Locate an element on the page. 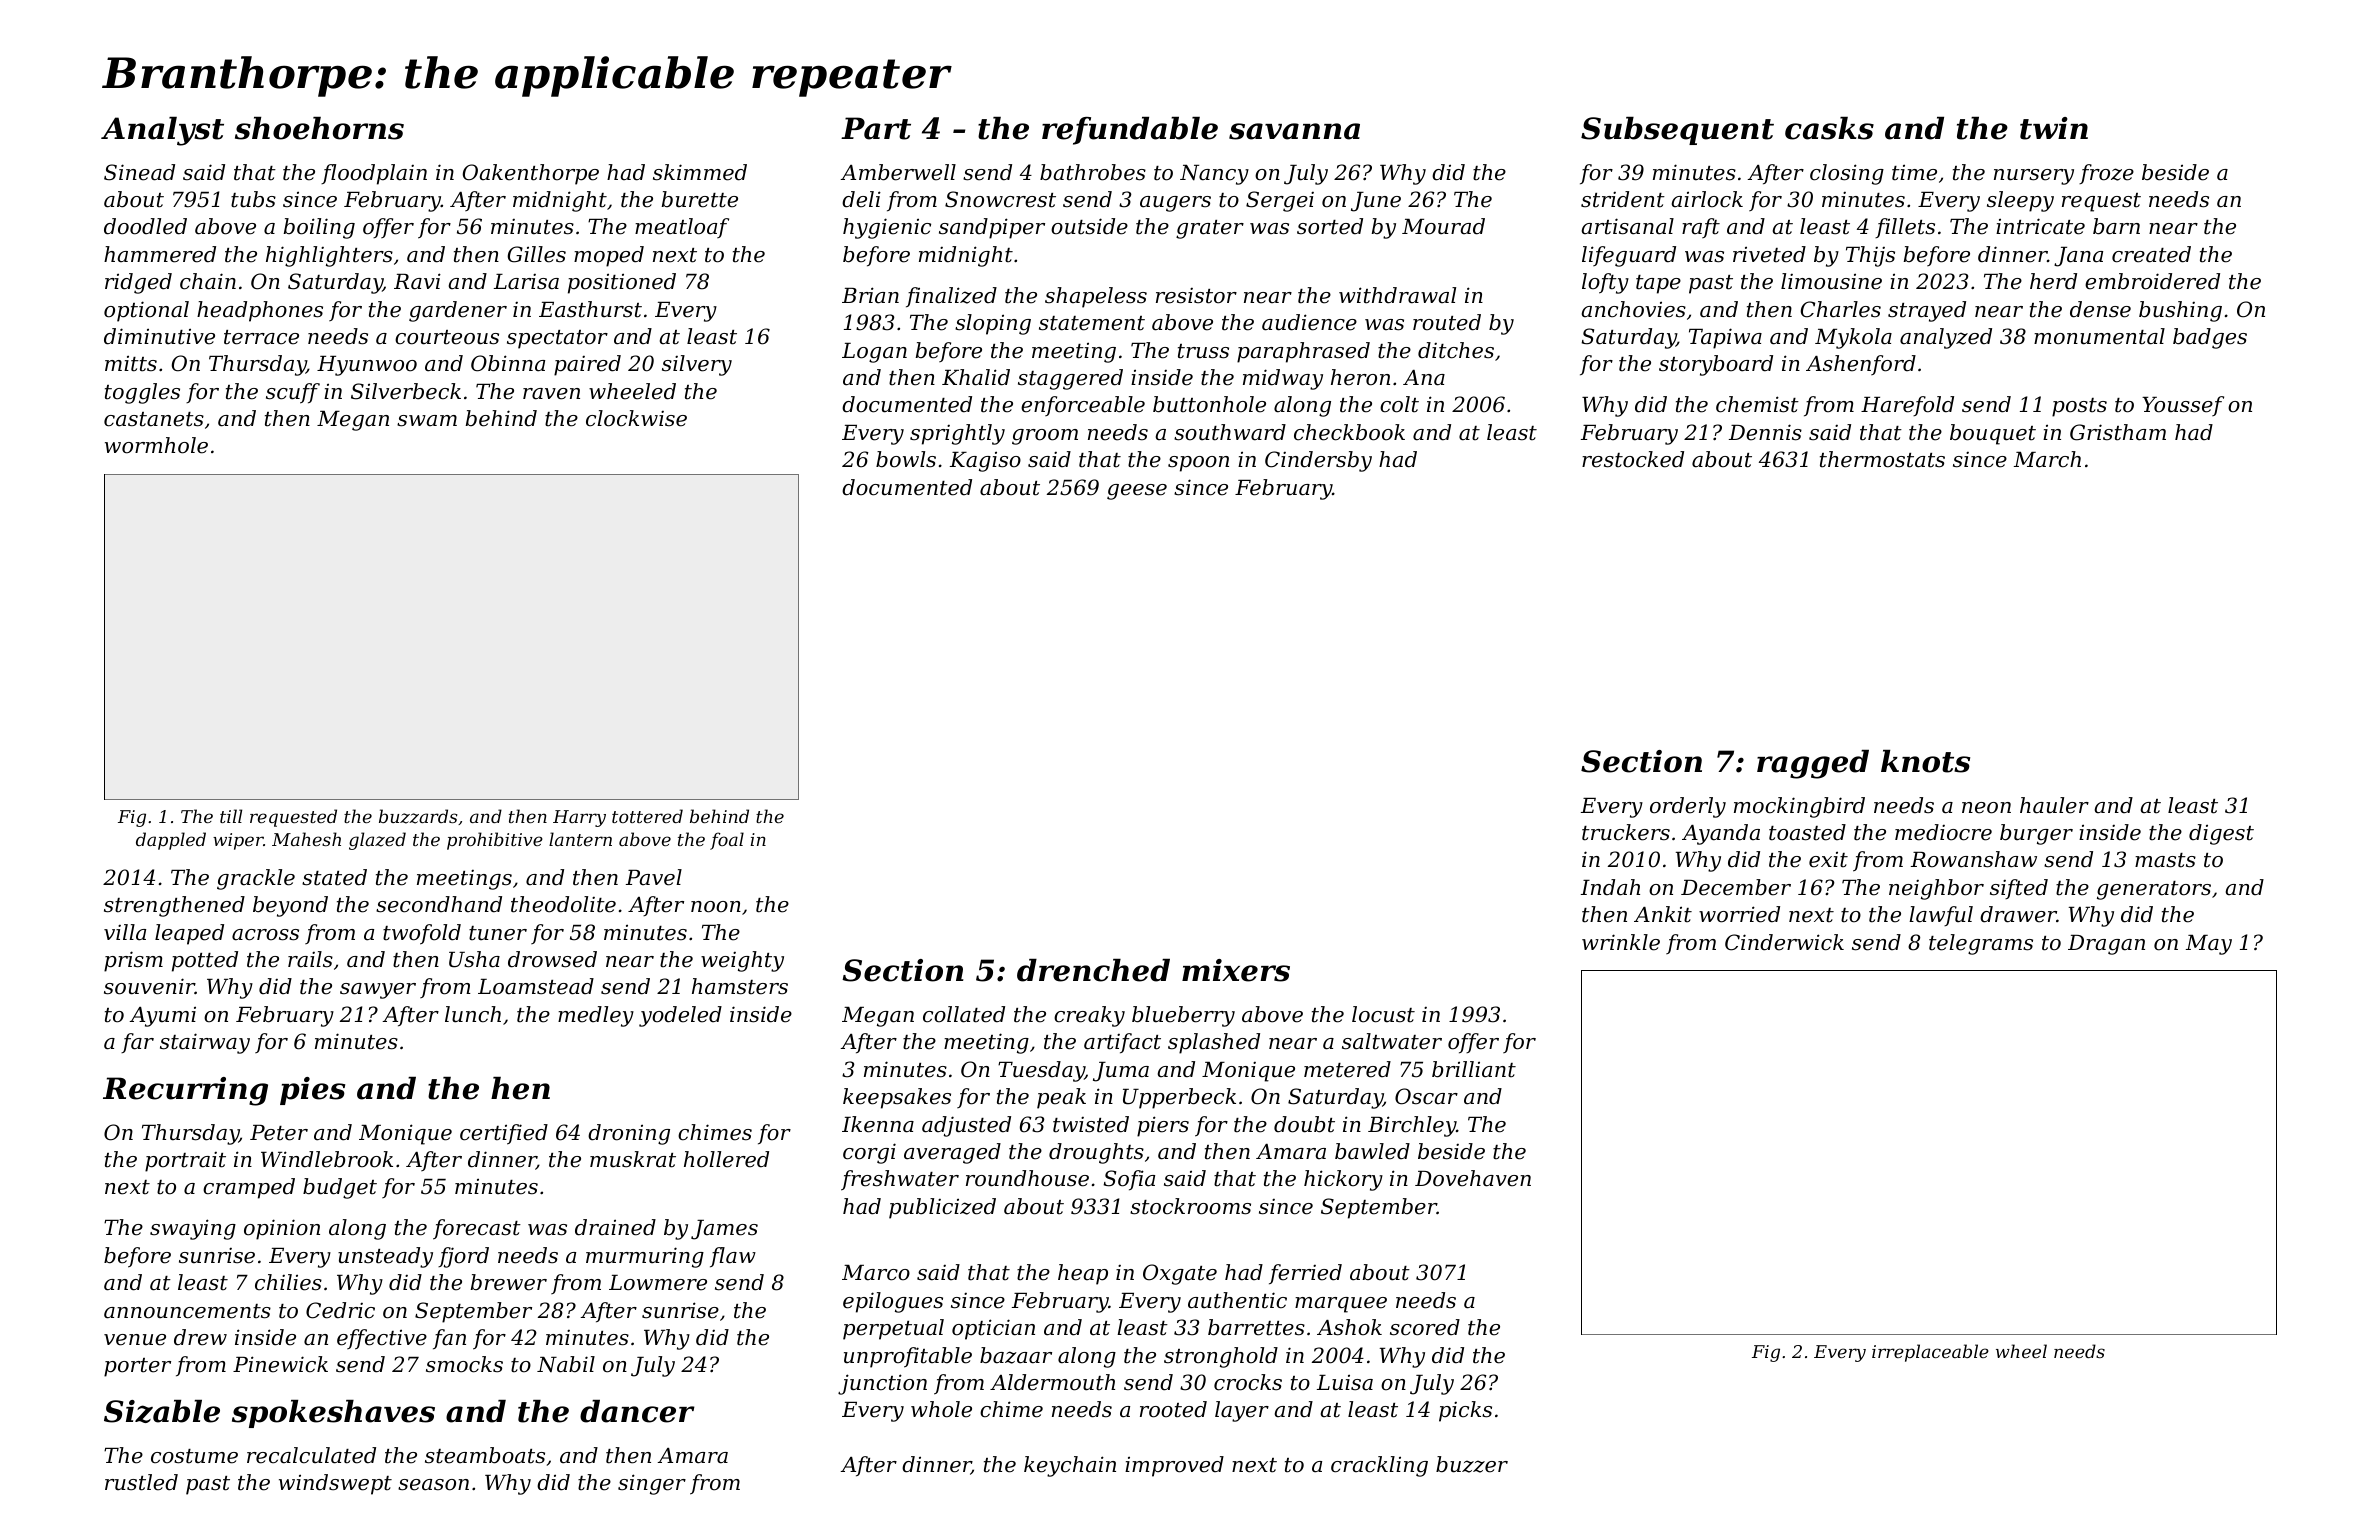 This page has width=2380, height=1540. shoehorns is located at coordinates (319, 128).
